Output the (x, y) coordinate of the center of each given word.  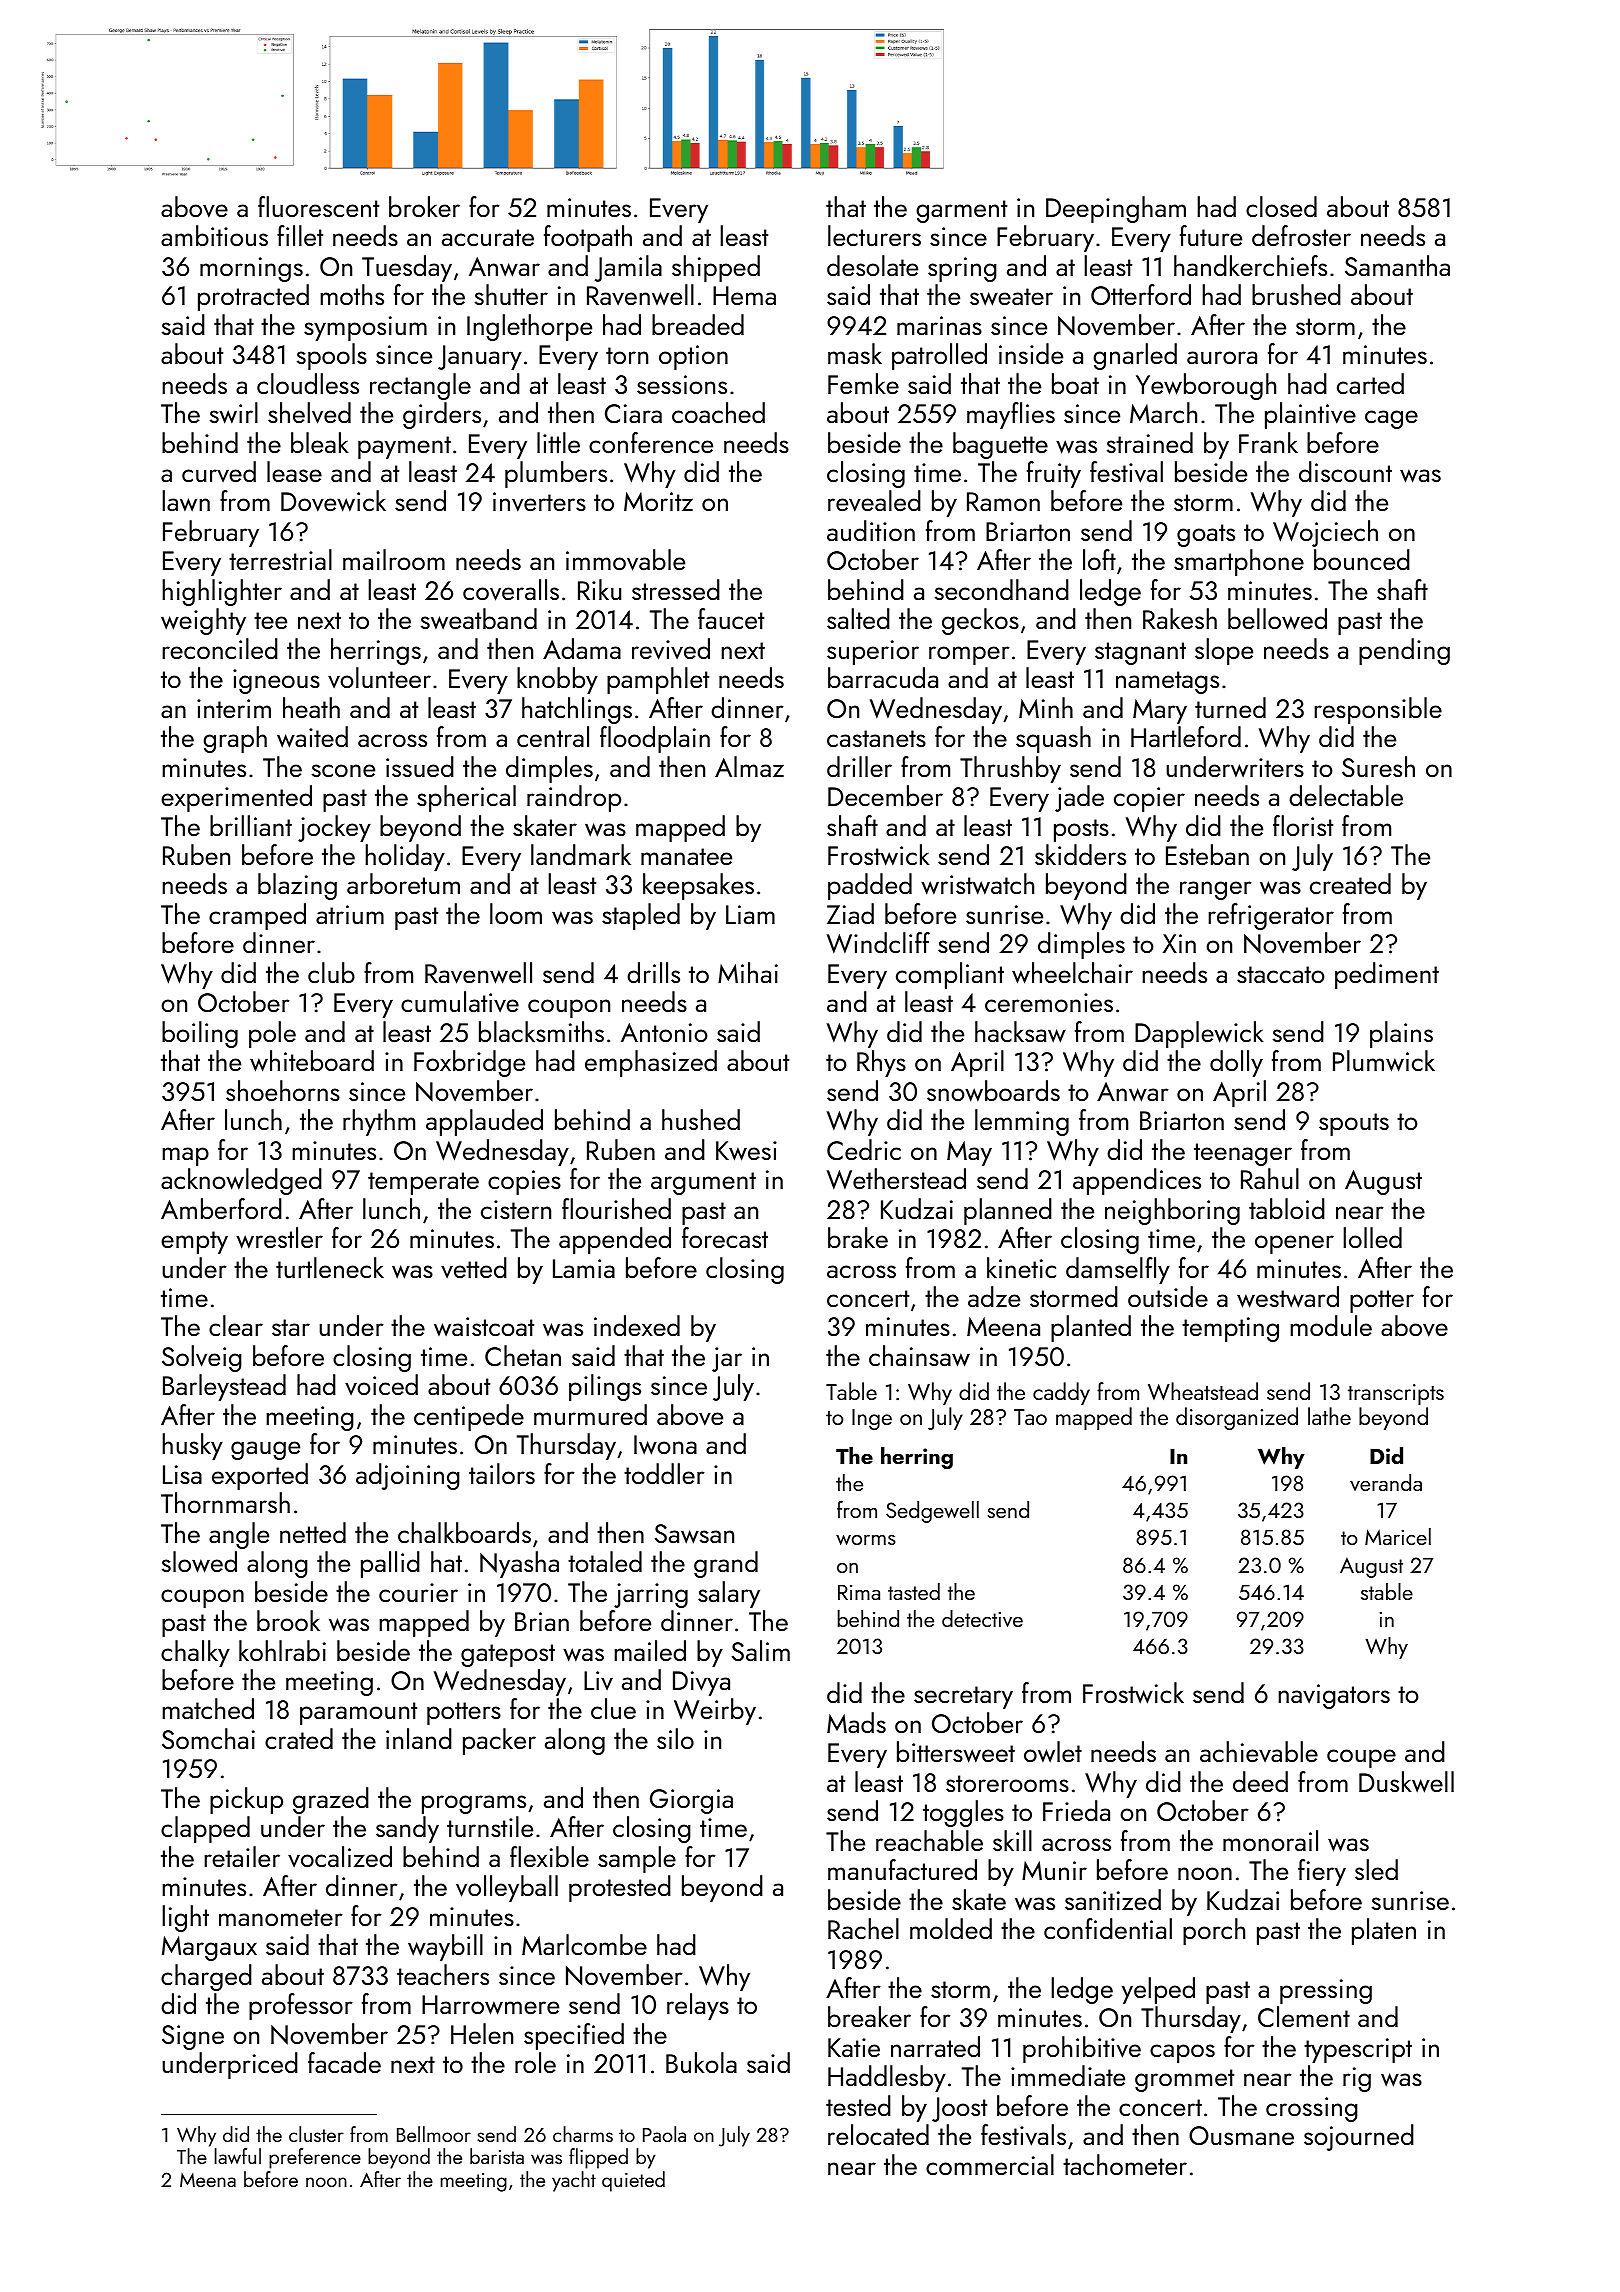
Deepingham (1116, 209)
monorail (1270, 1840)
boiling (200, 1034)
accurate (488, 237)
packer (499, 1741)
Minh (1046, 707)
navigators (1334, 1696)
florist (1303, 825)
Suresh (1378, 766)
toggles (963, 1813)
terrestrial (280, 559)
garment (961, 211)
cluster (316, 2134)
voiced (381, 1385)
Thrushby (1010, 769)
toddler (664, 1473)
